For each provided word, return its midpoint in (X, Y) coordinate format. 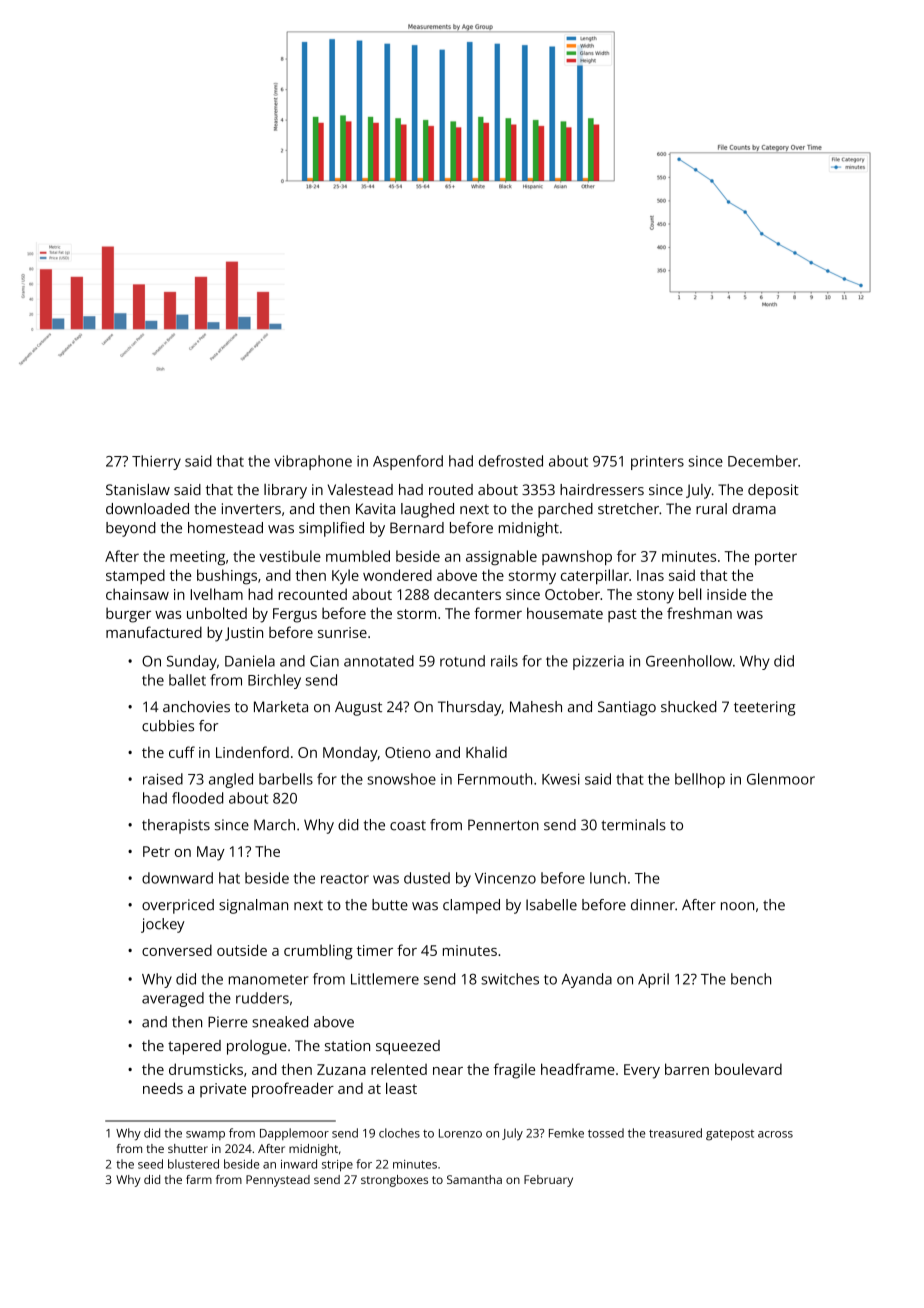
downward (177, 878)
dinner (653, 905)
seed (150, 1164)
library (285, 491)
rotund (462, 661)
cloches (399, 1133)
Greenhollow (689, 661)
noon (737, 906)
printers (657, 463)
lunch (608, 878)
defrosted (511, 461)
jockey (163, 925)
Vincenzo (505, 878)
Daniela (250, 661)
